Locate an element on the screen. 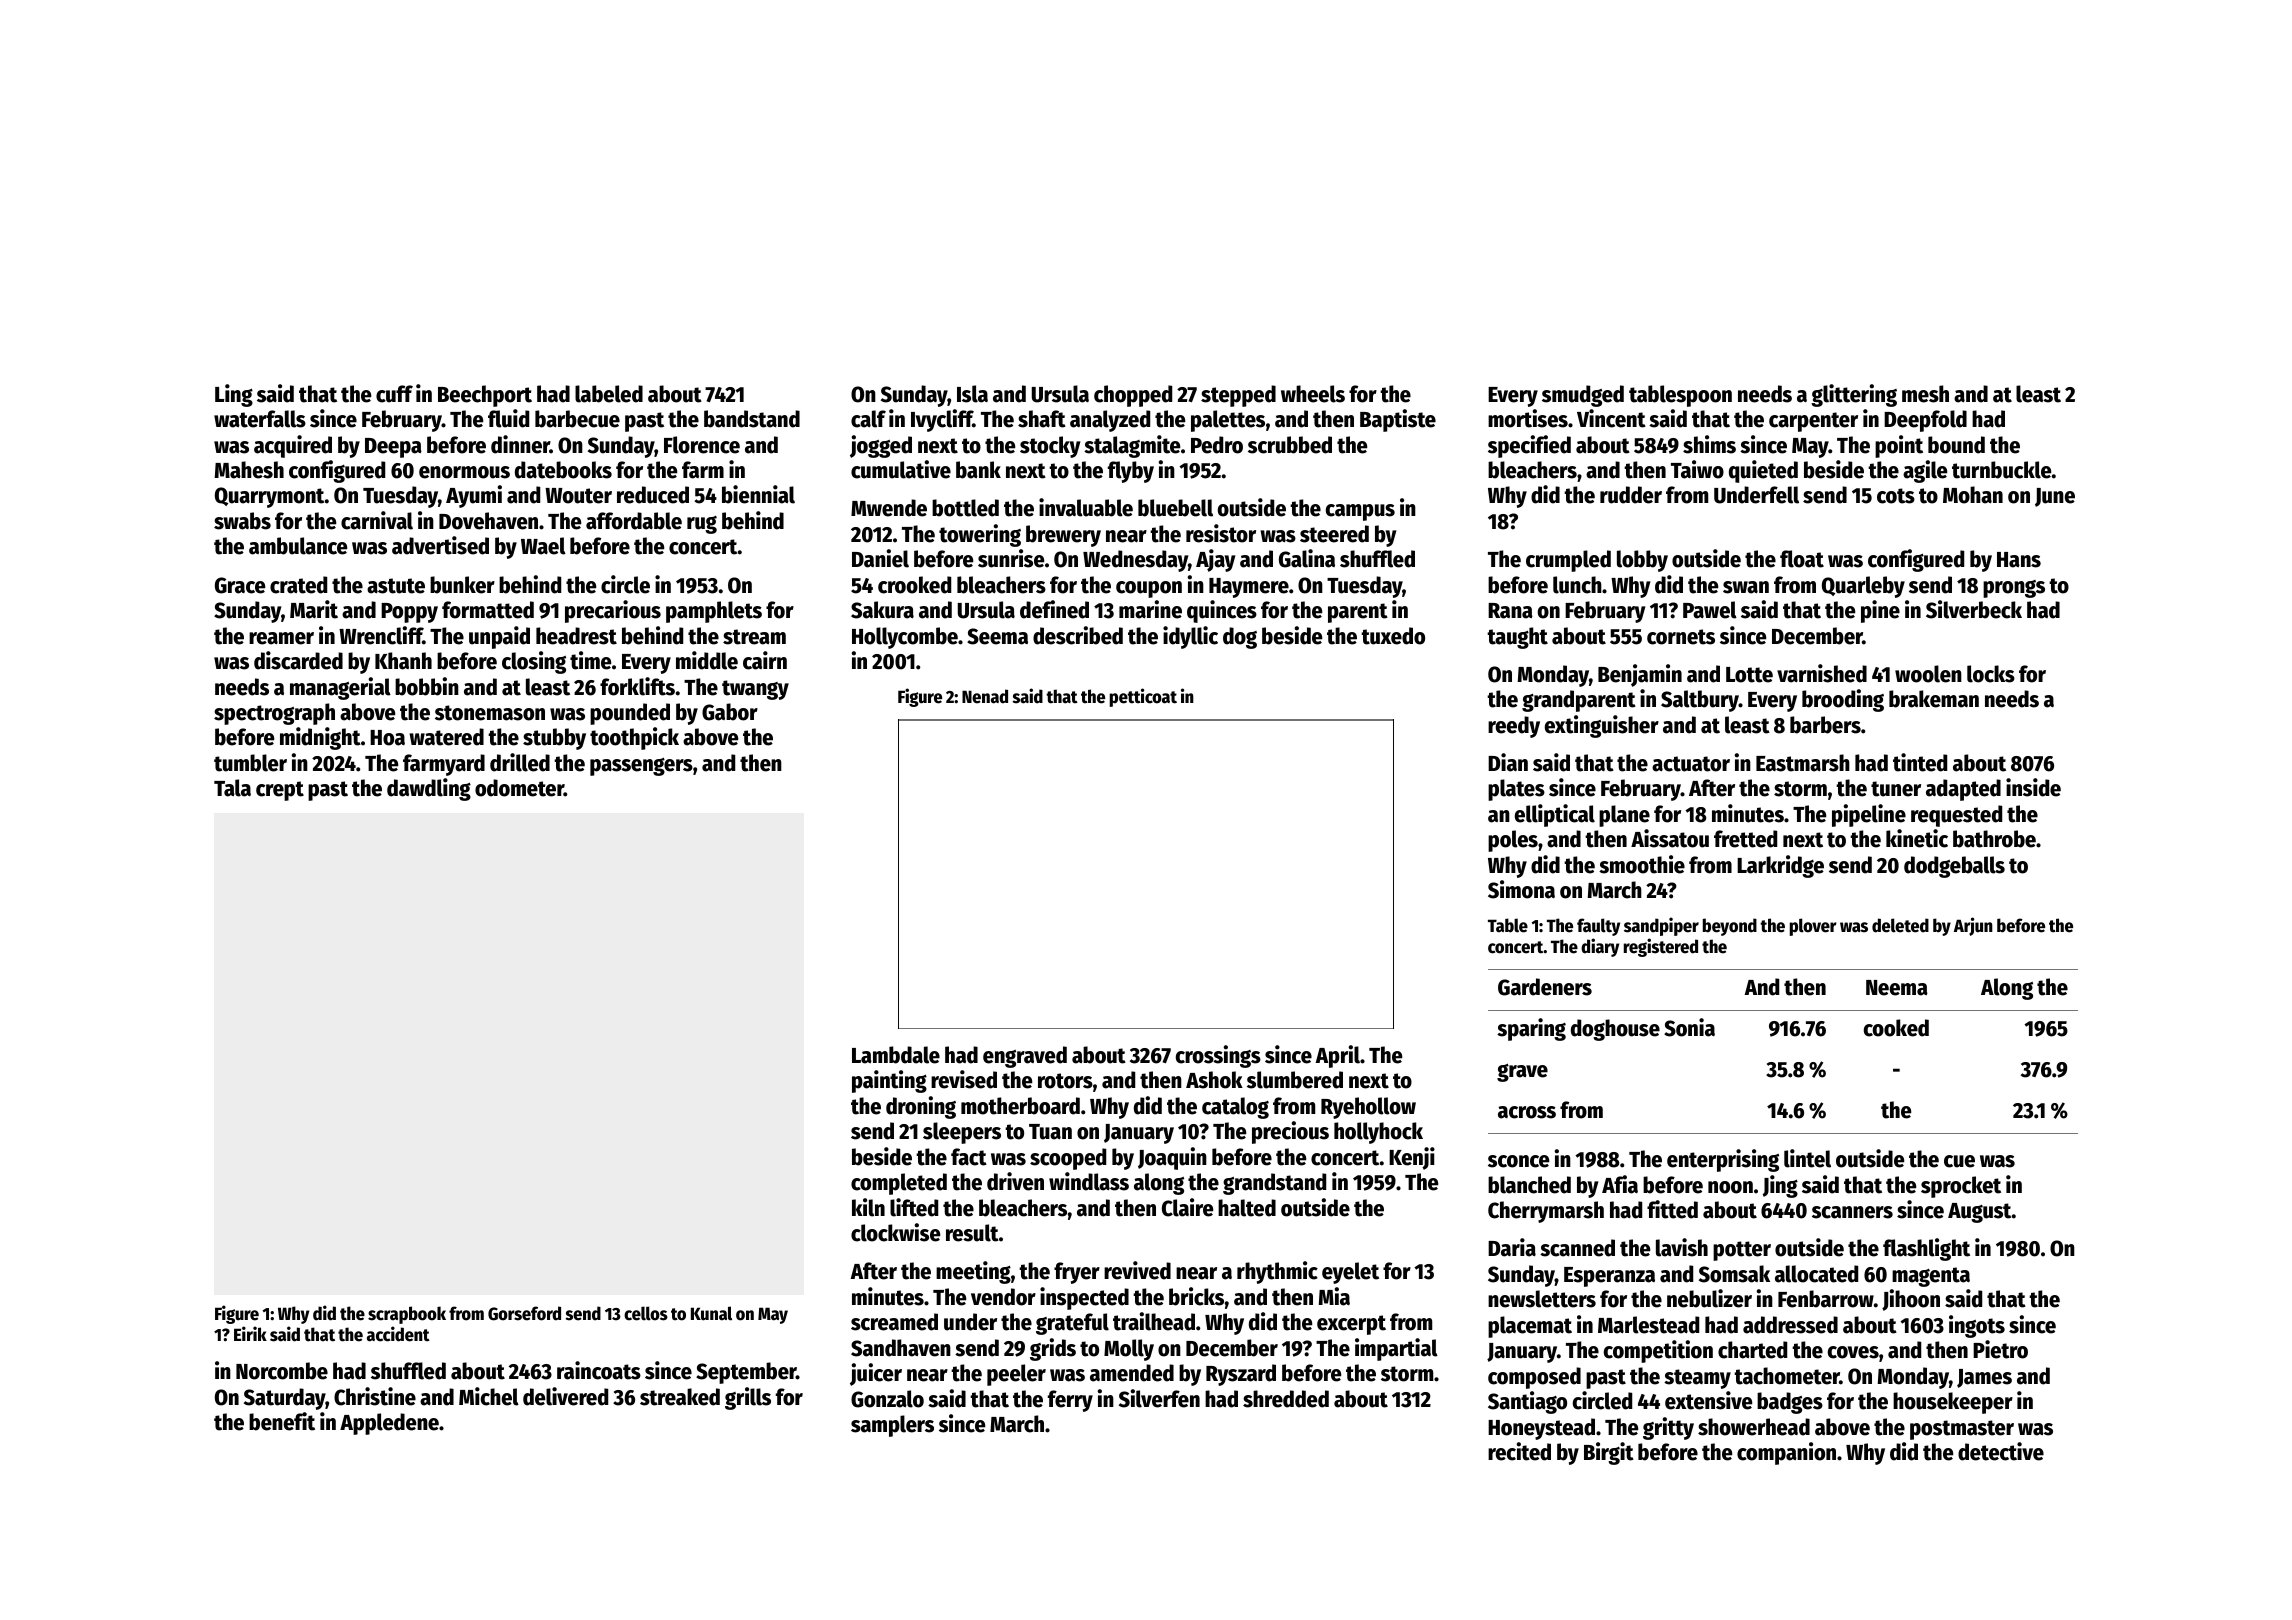 The image size is (2292, 1620). Mahesh is located at coordinates (249, 470).
